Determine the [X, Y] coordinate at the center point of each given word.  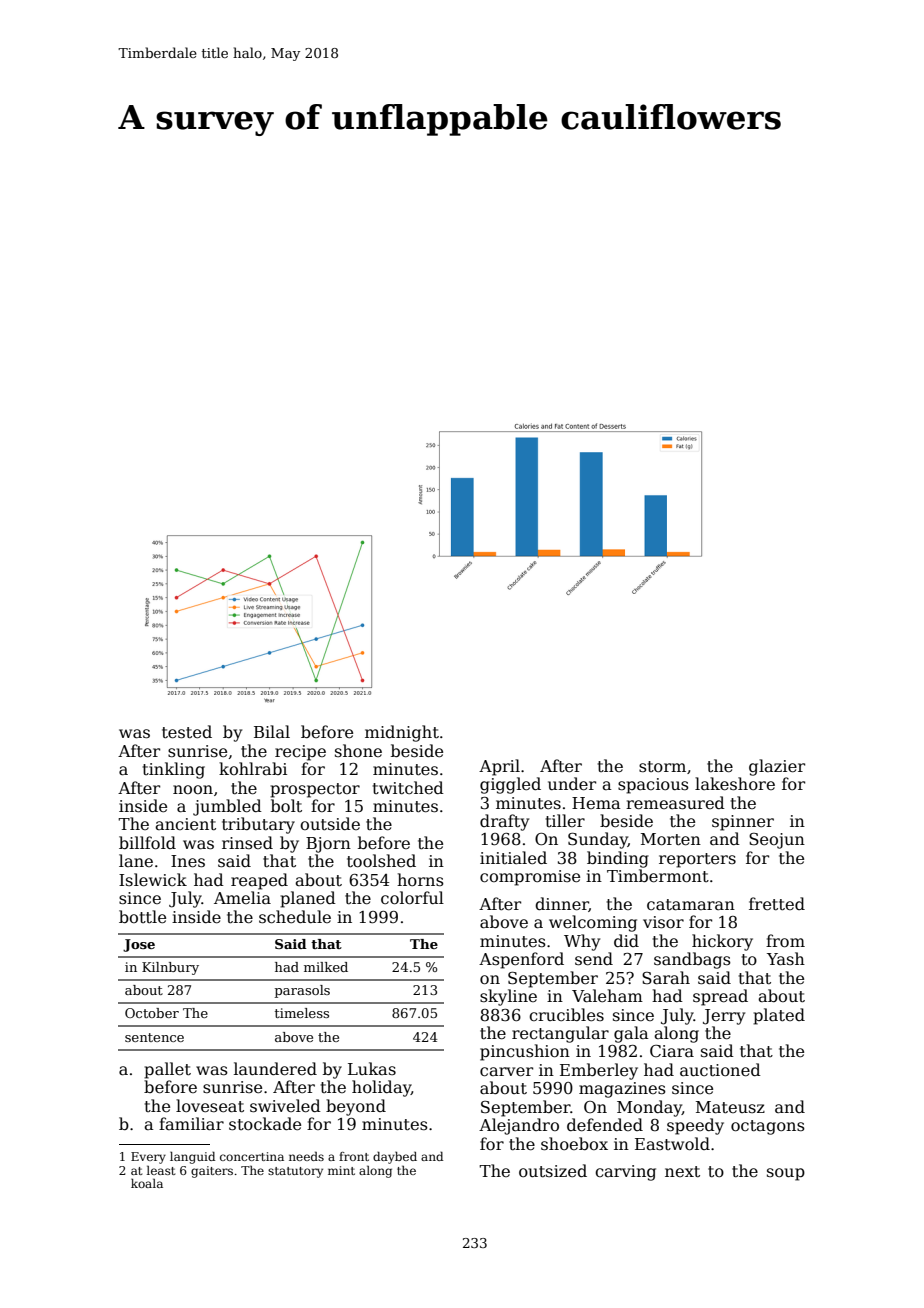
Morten [671, 839]
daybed [395, 1157]
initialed [513, 858]
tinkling [174, 770]
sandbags [692, 960]
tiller [565, 820]
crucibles [566, 1015]
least [161, 1170]
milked [326, 967]
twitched [408, 787]
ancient [185, 824]
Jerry [724, 1017]
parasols [302, 991]
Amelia [242, 897]
